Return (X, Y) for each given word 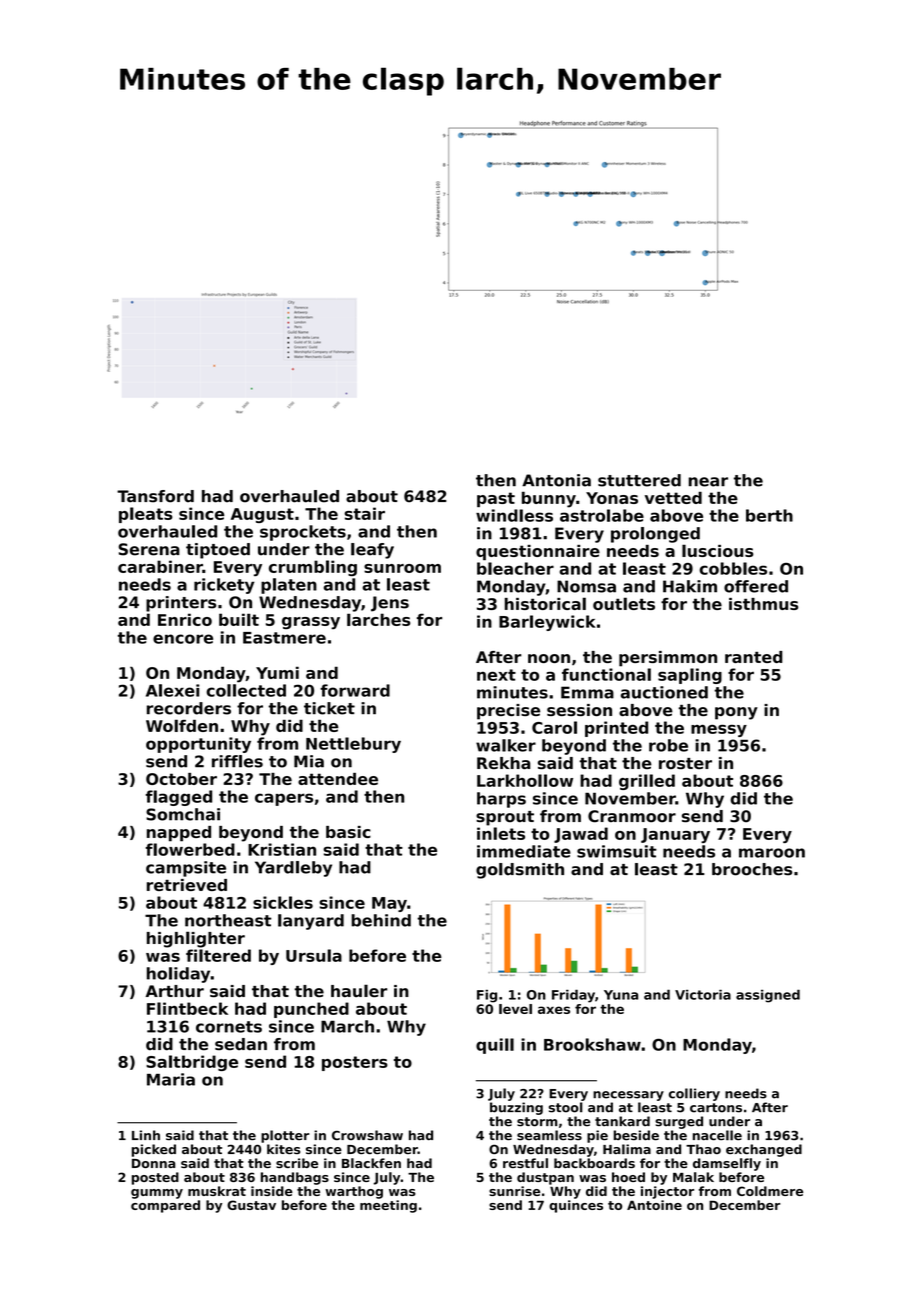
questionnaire (538, 552)
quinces (576, 1206)
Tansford (155, 496)
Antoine (654, 1205)
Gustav (251, 1205)
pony (736, 713)
